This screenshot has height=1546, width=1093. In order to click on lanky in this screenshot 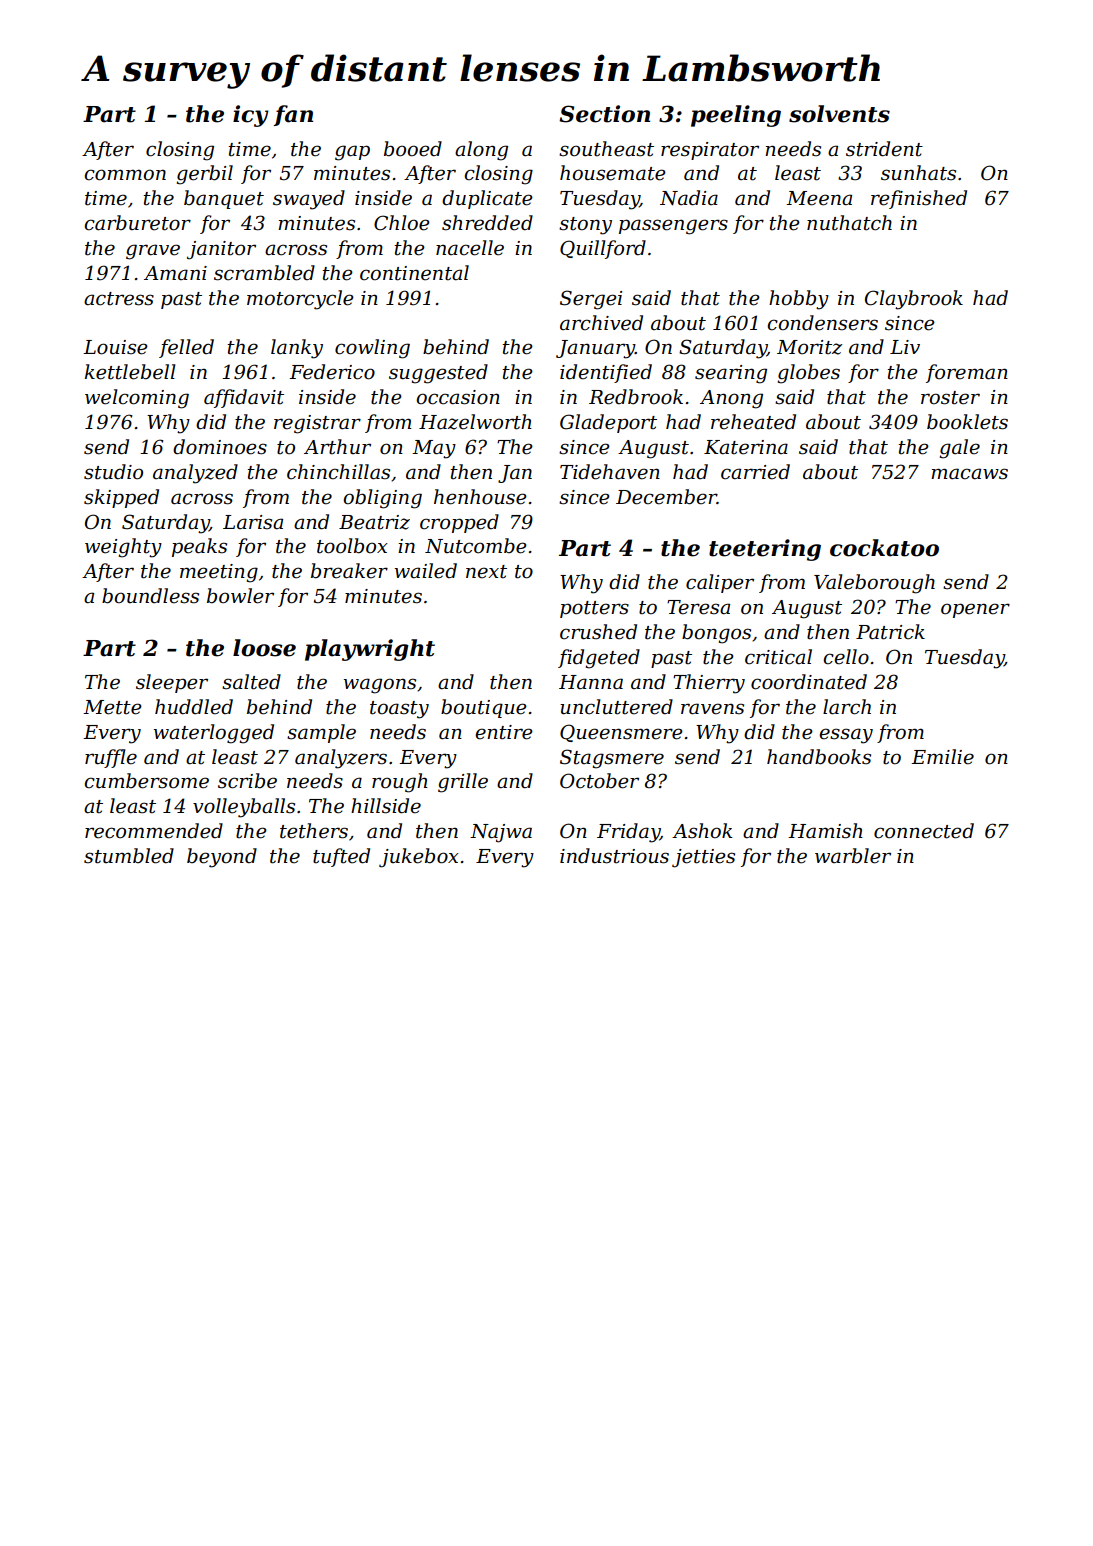, I will do `click(297, 349)`.
